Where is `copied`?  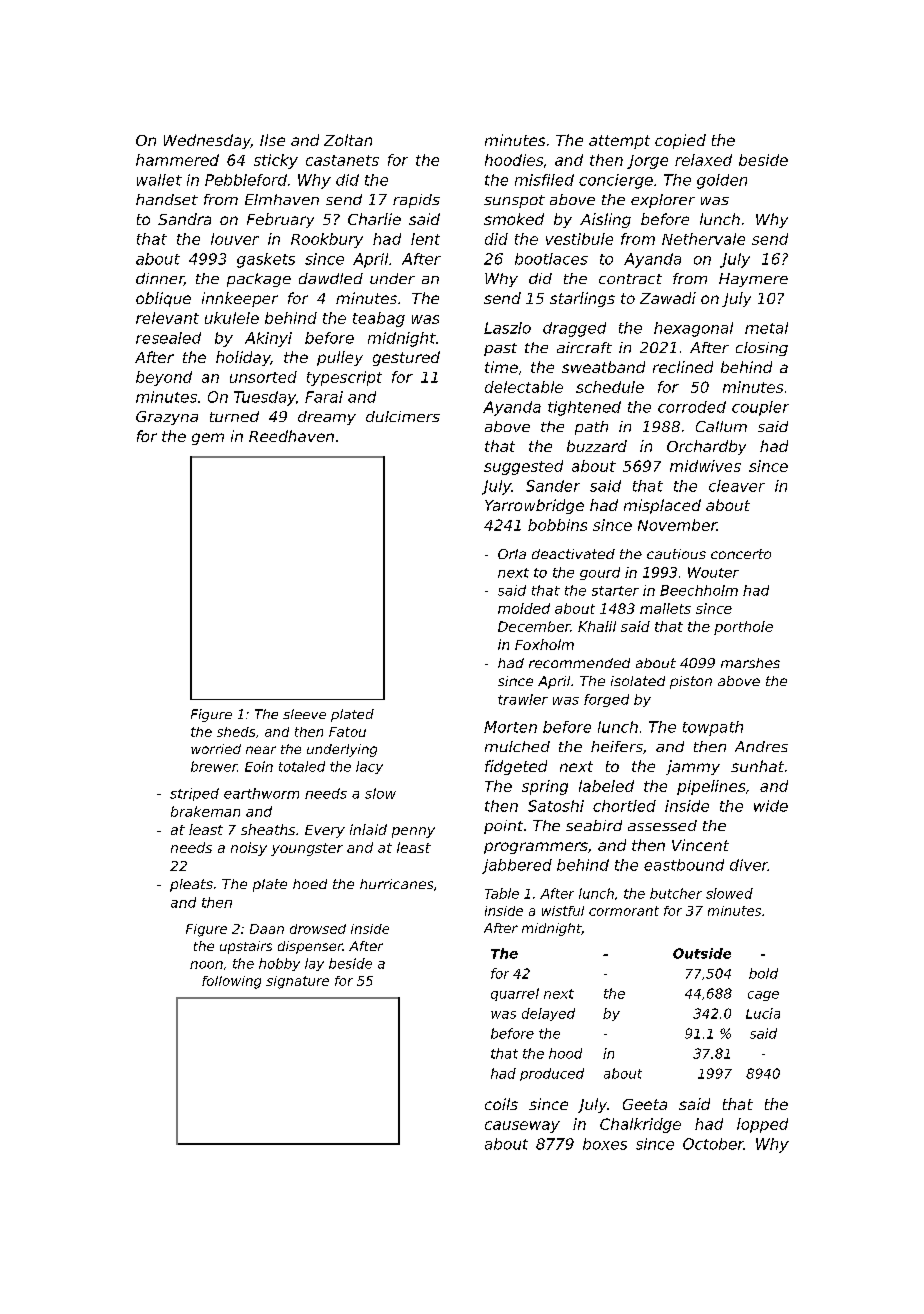 copied is located at coordinates (680, 141).
